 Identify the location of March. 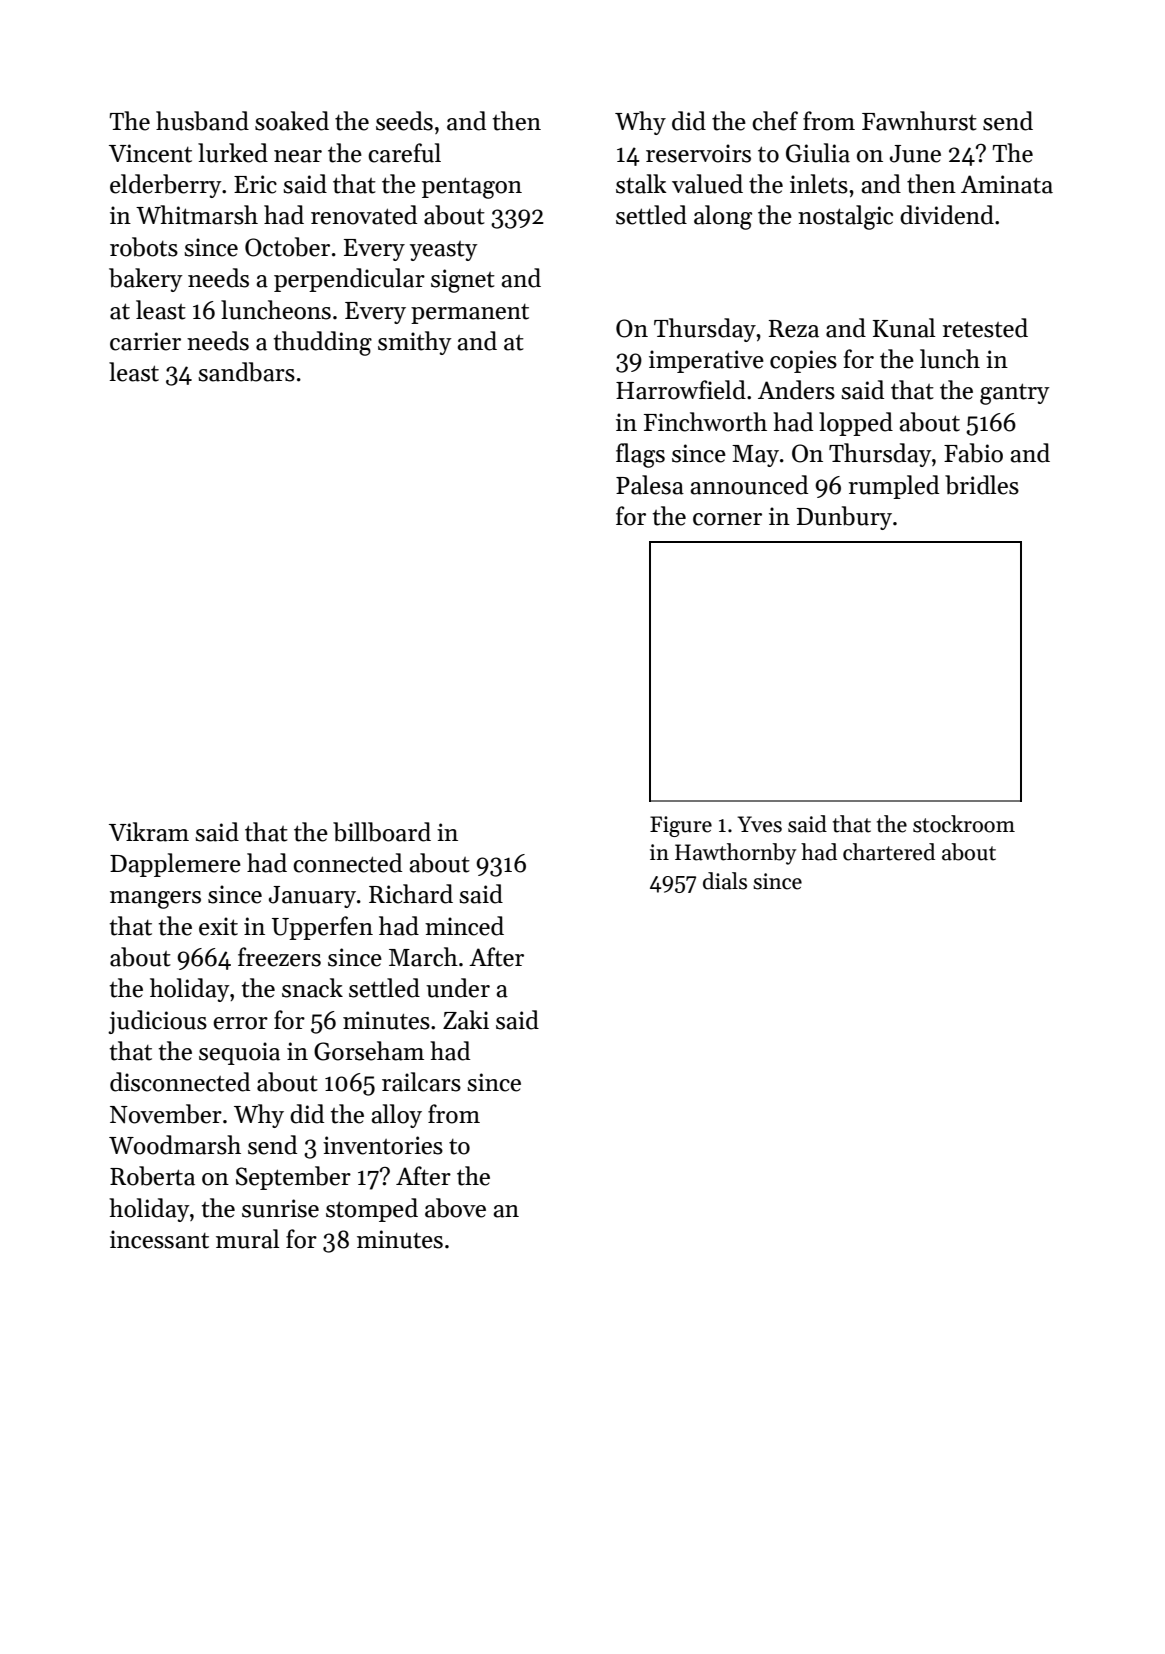
(423, 957).
